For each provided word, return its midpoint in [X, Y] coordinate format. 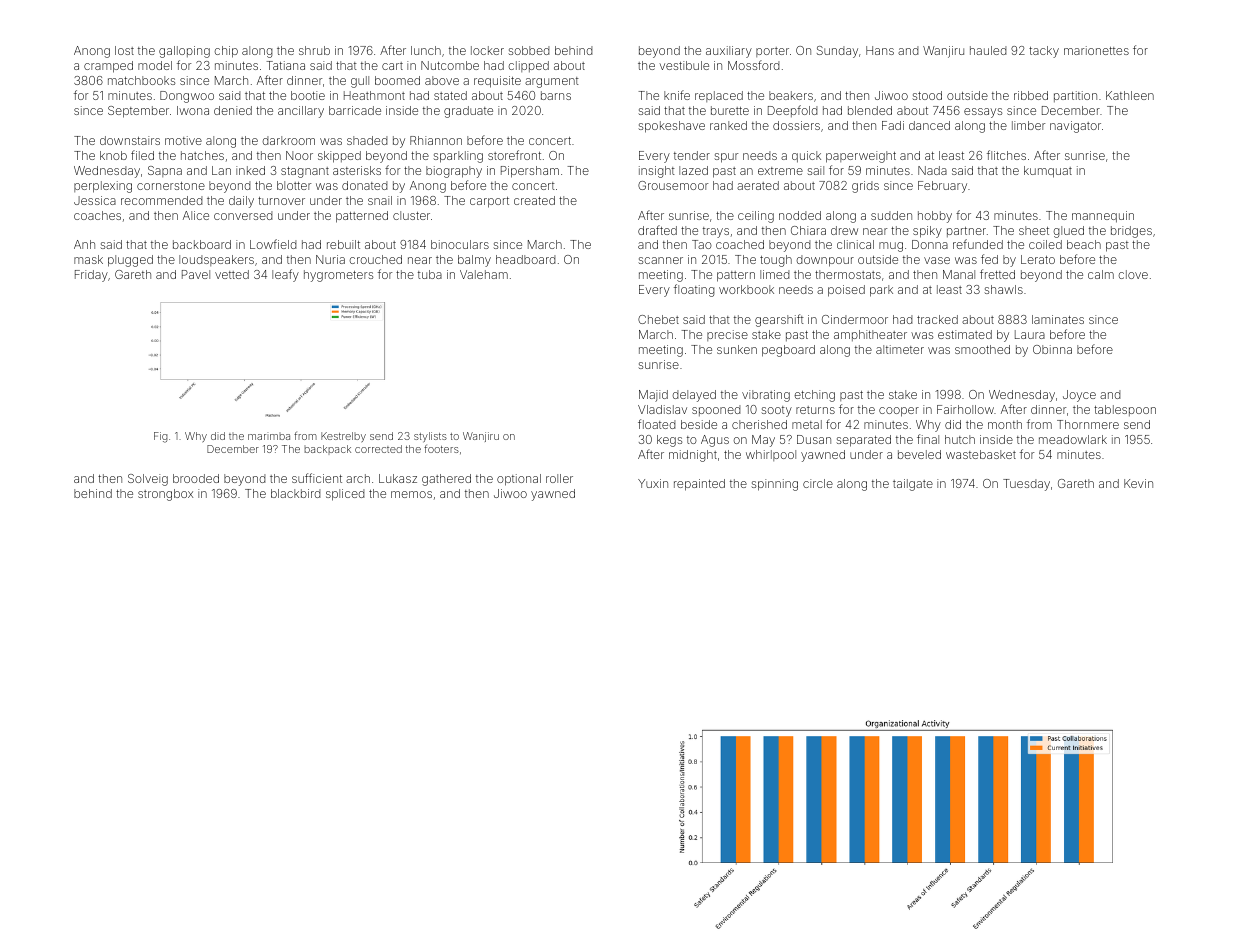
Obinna [1052, 349]
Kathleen [1130, 95]
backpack [327, 450]
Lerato [1038, 259]
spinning [775, 485]
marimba [269, 436]
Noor [299, 155]
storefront [514, 155]
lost [124, 50]
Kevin [1138, 483]
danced [929, 125]
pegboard [788, 351]
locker [487, 50]
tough [776, 261]
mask [88, 259]
